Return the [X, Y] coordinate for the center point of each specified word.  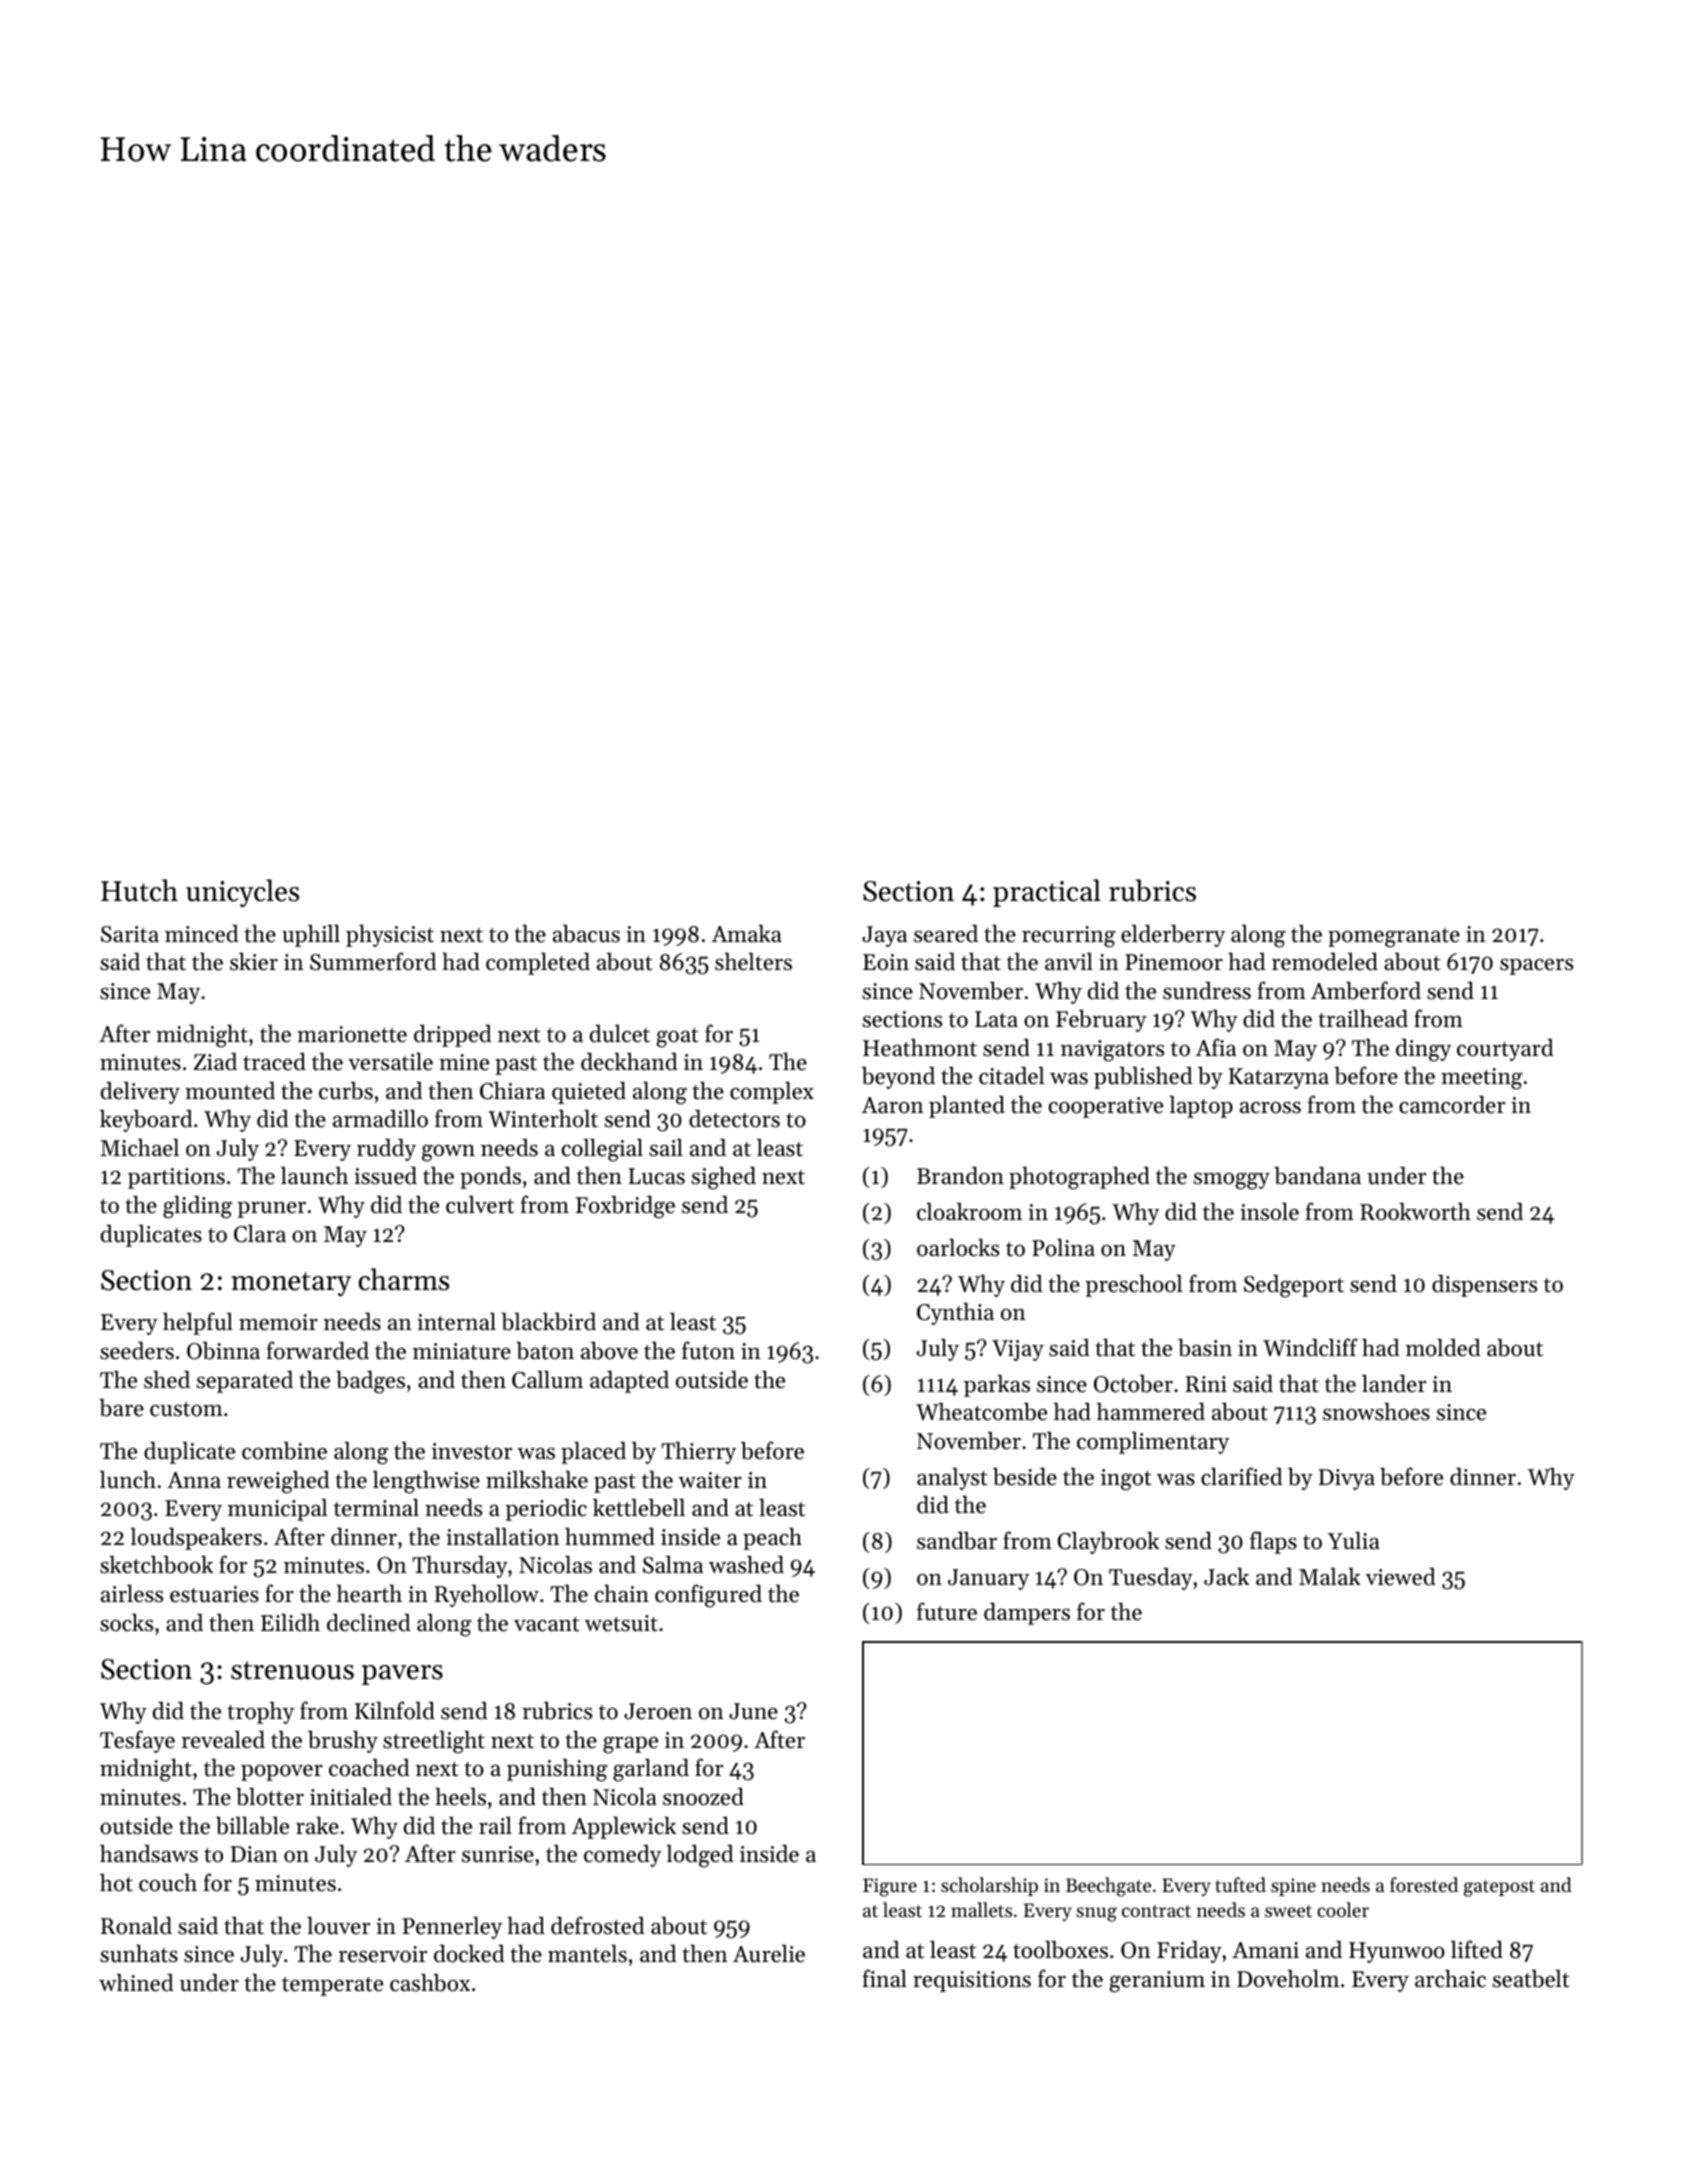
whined [136, 1982]
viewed [1401, 1577]
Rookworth [1415, 1211]
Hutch [139, 890]
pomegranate [1394, 938]
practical [1047, 893]
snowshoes [1376, 1411]
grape [630, 1745]
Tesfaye [137, 1741]
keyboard [146, 1121]
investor [472, 1451]
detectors [734, 1119]
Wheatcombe [981, 1411]
